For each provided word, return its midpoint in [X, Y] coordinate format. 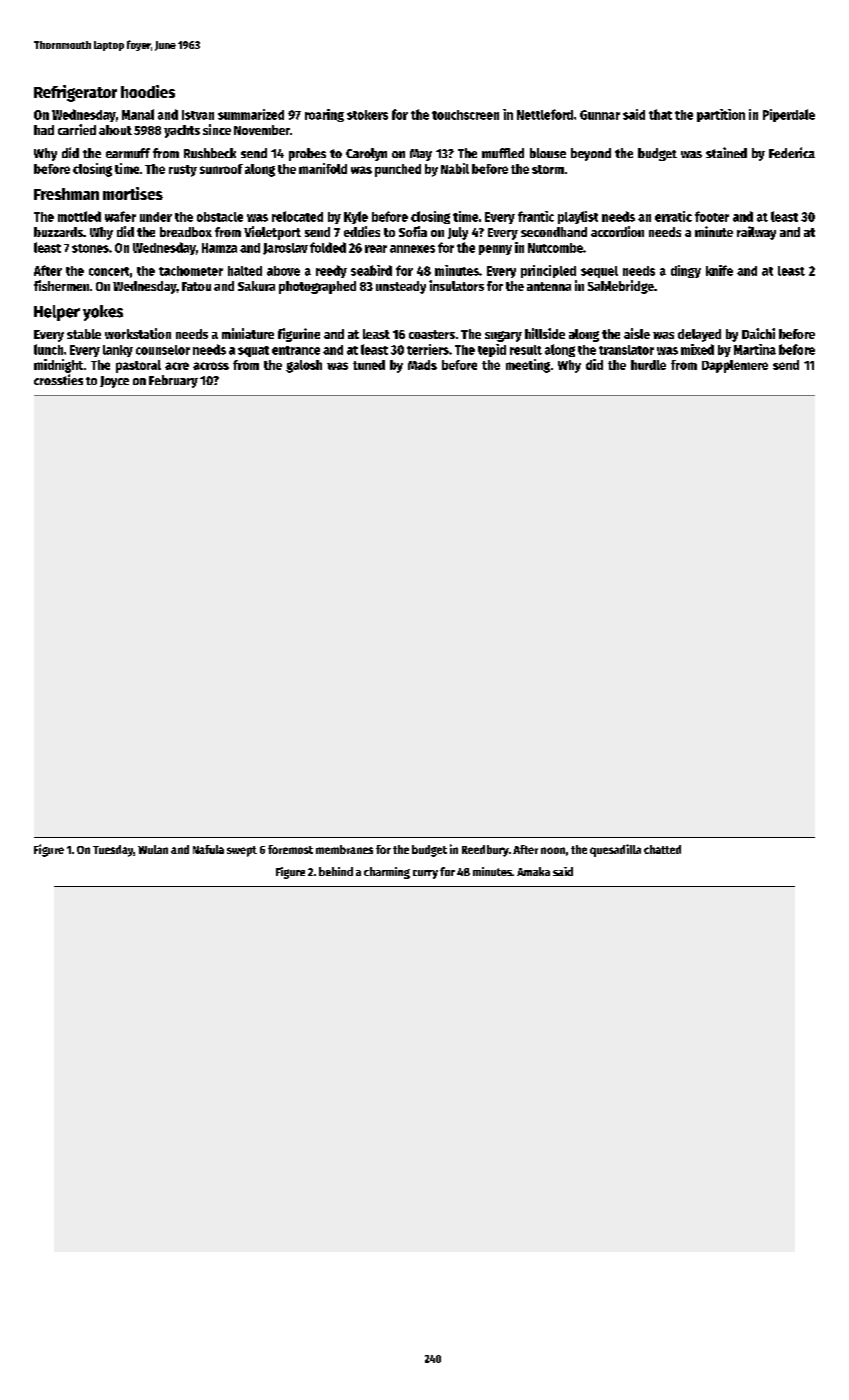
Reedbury [485, 851]
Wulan [153, 849]
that [660, 114]
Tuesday [113, 851]
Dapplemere [735, 366]
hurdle [648, 365]
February [173, 381]
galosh [304, 366]
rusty [183, 171]
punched [398, 170]
